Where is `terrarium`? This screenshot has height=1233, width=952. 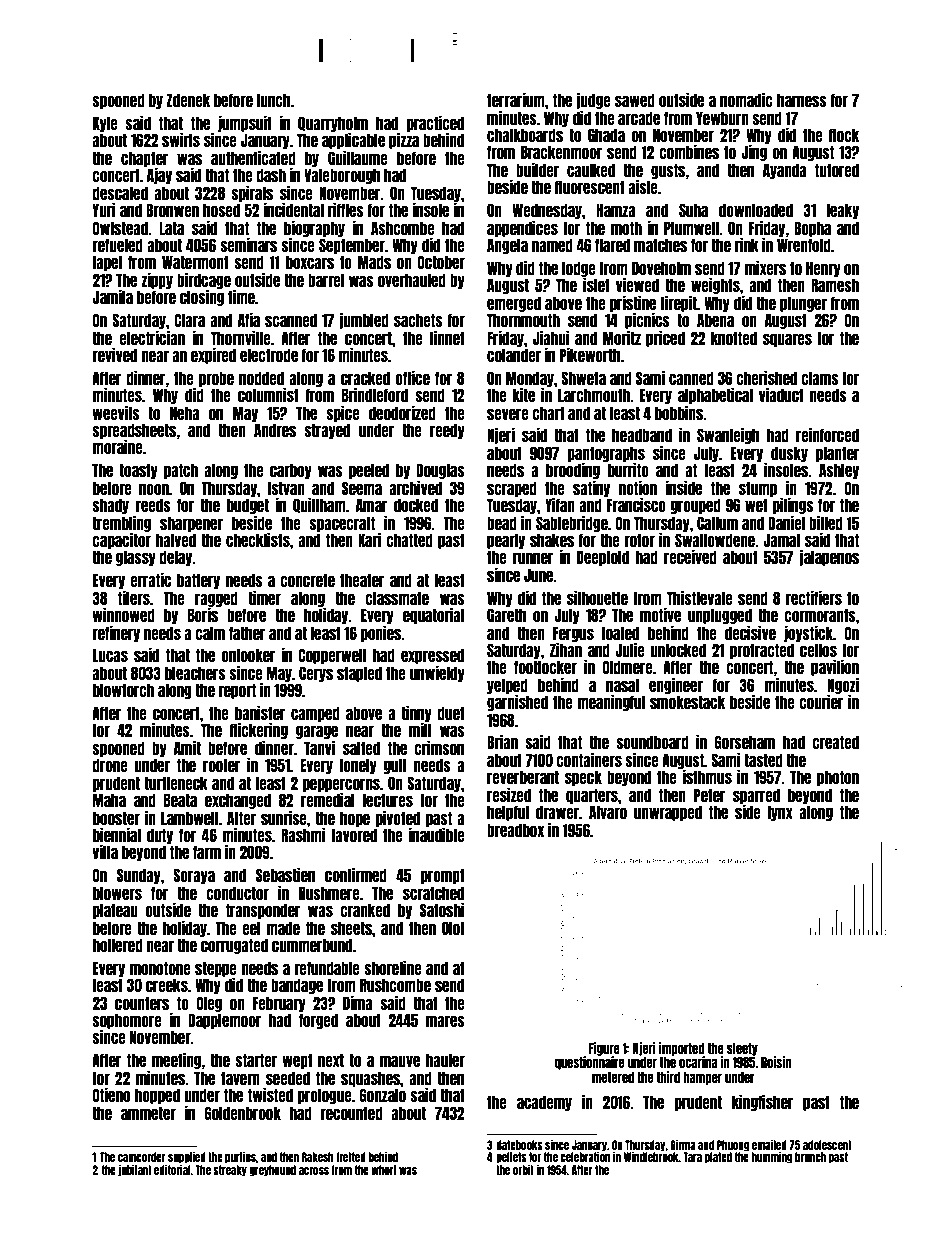
terrarium is located at coordinates (516, 99).
